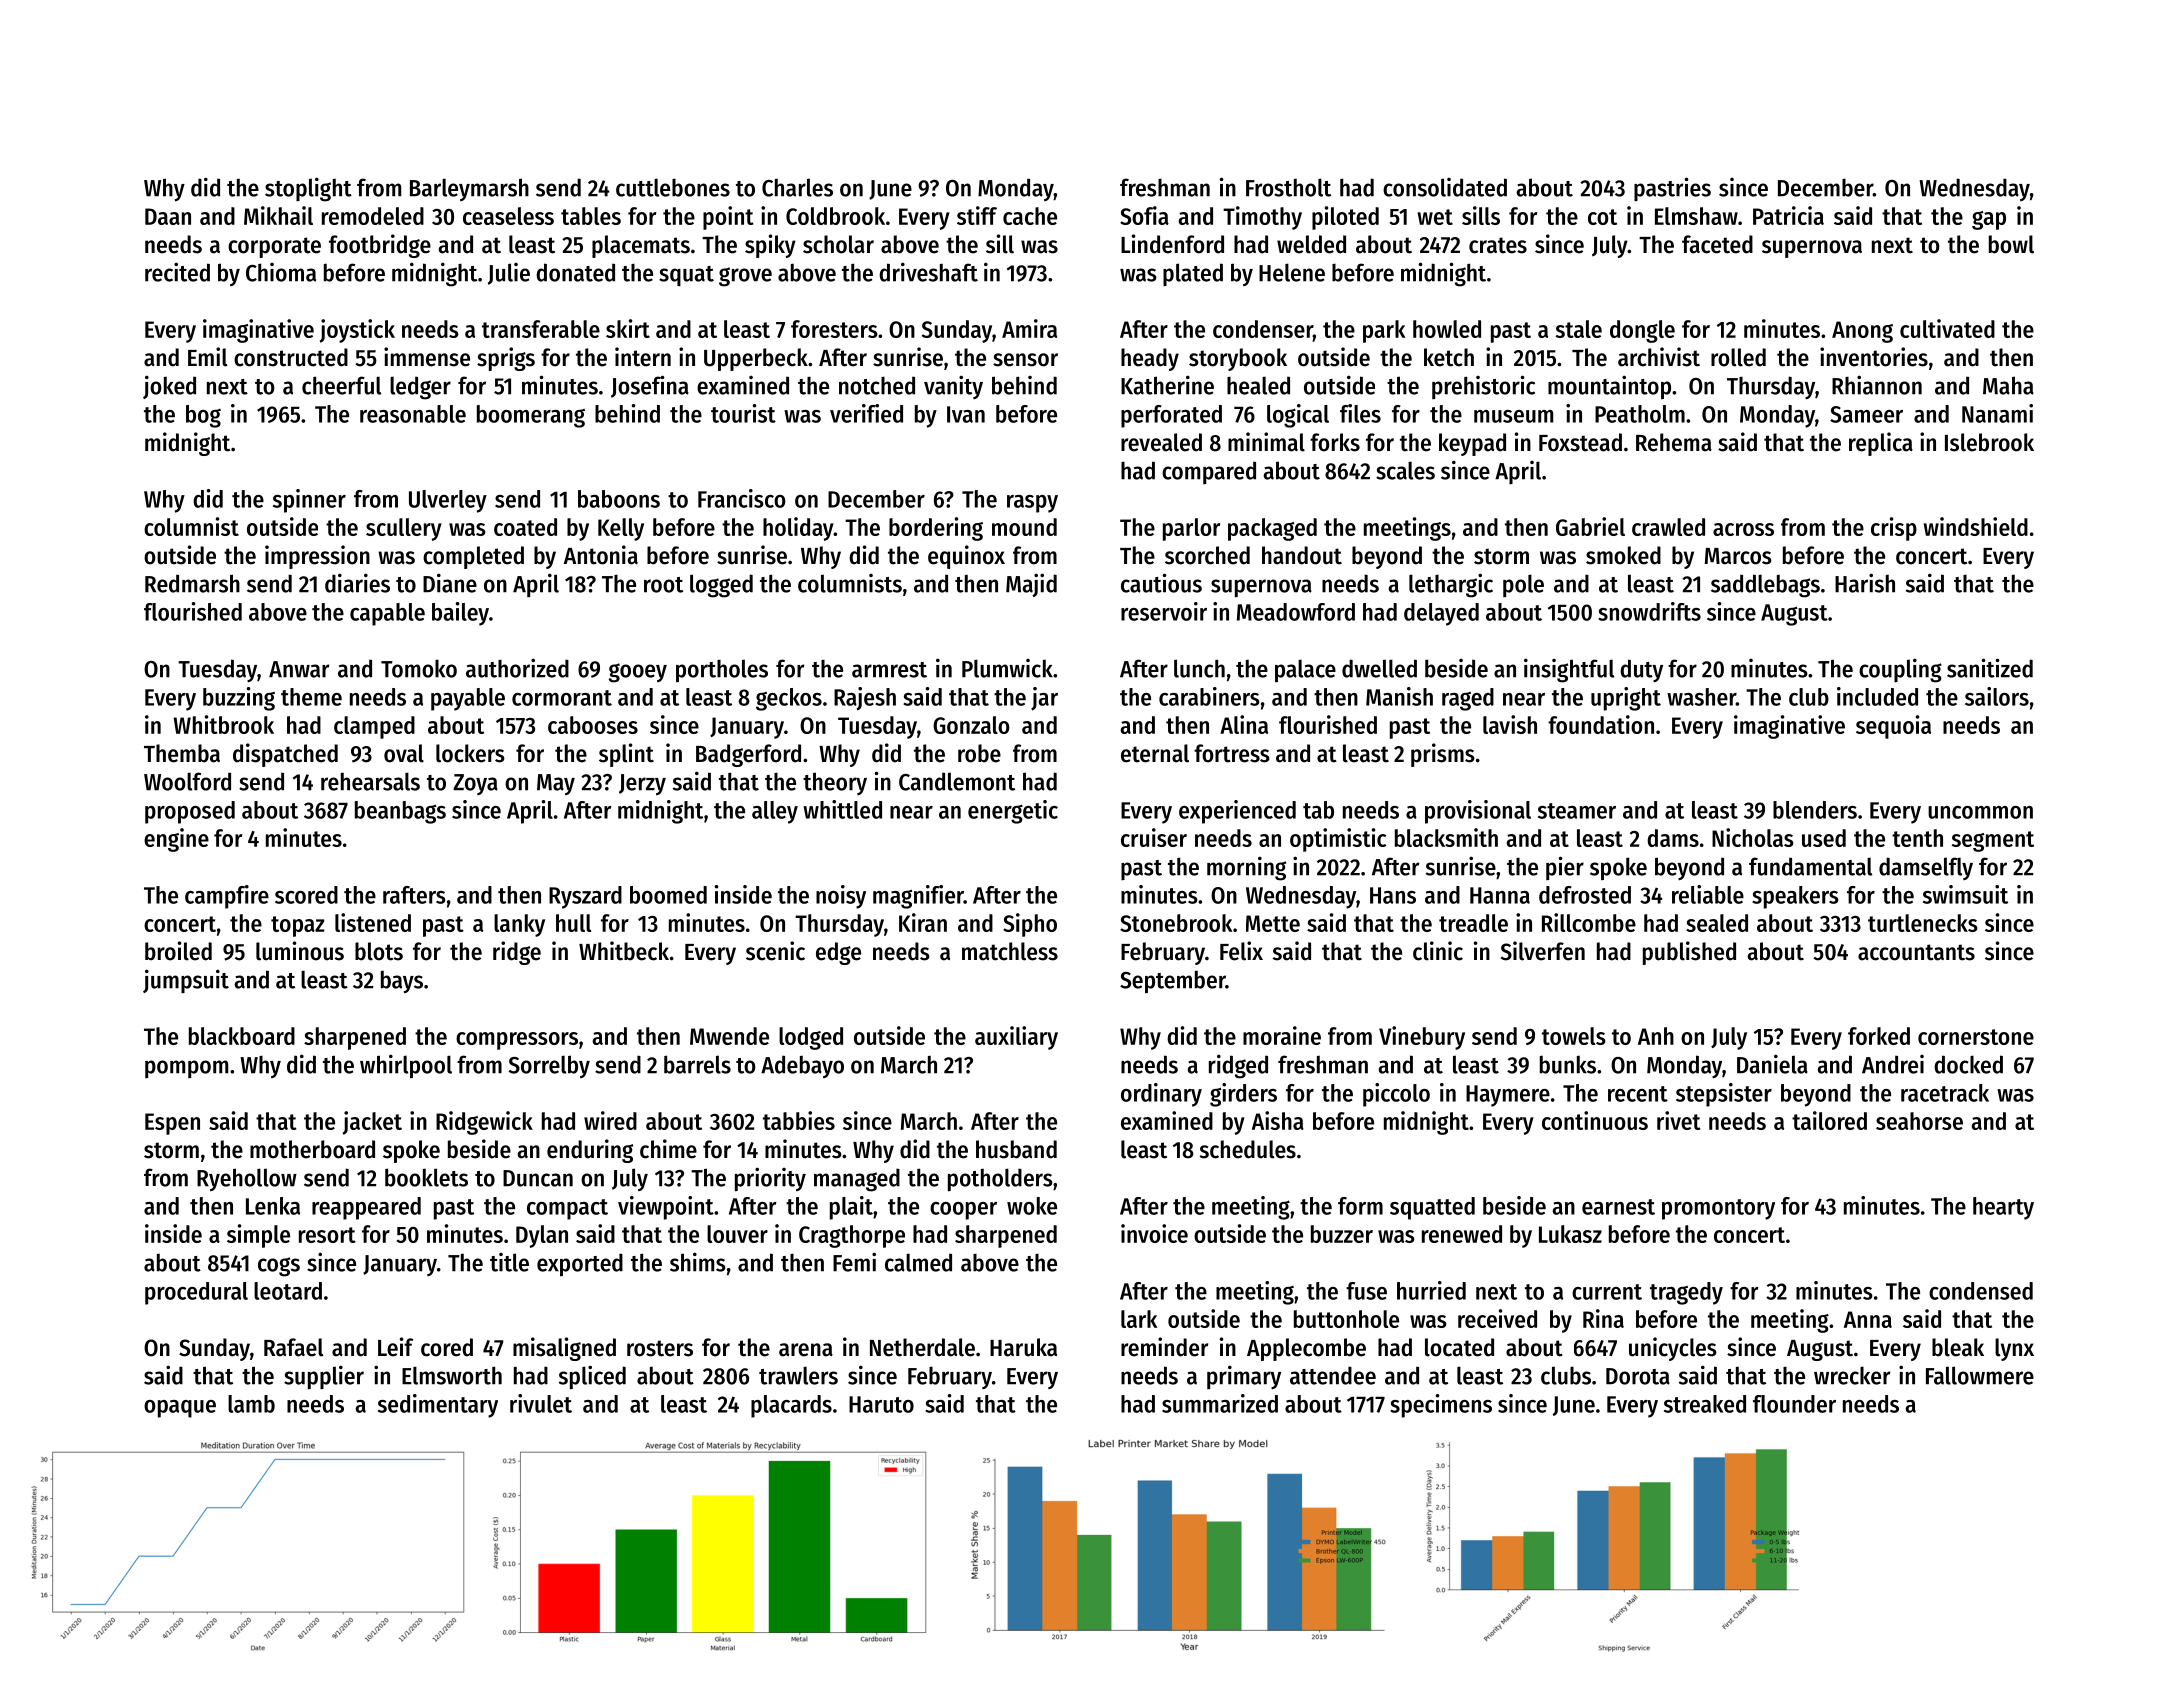 Image resolution: width=2178 pixels, height=1683 pixels. Describe the element at coordinates (1338, 840) in the screenshot. I see `optimistic` at that location.
